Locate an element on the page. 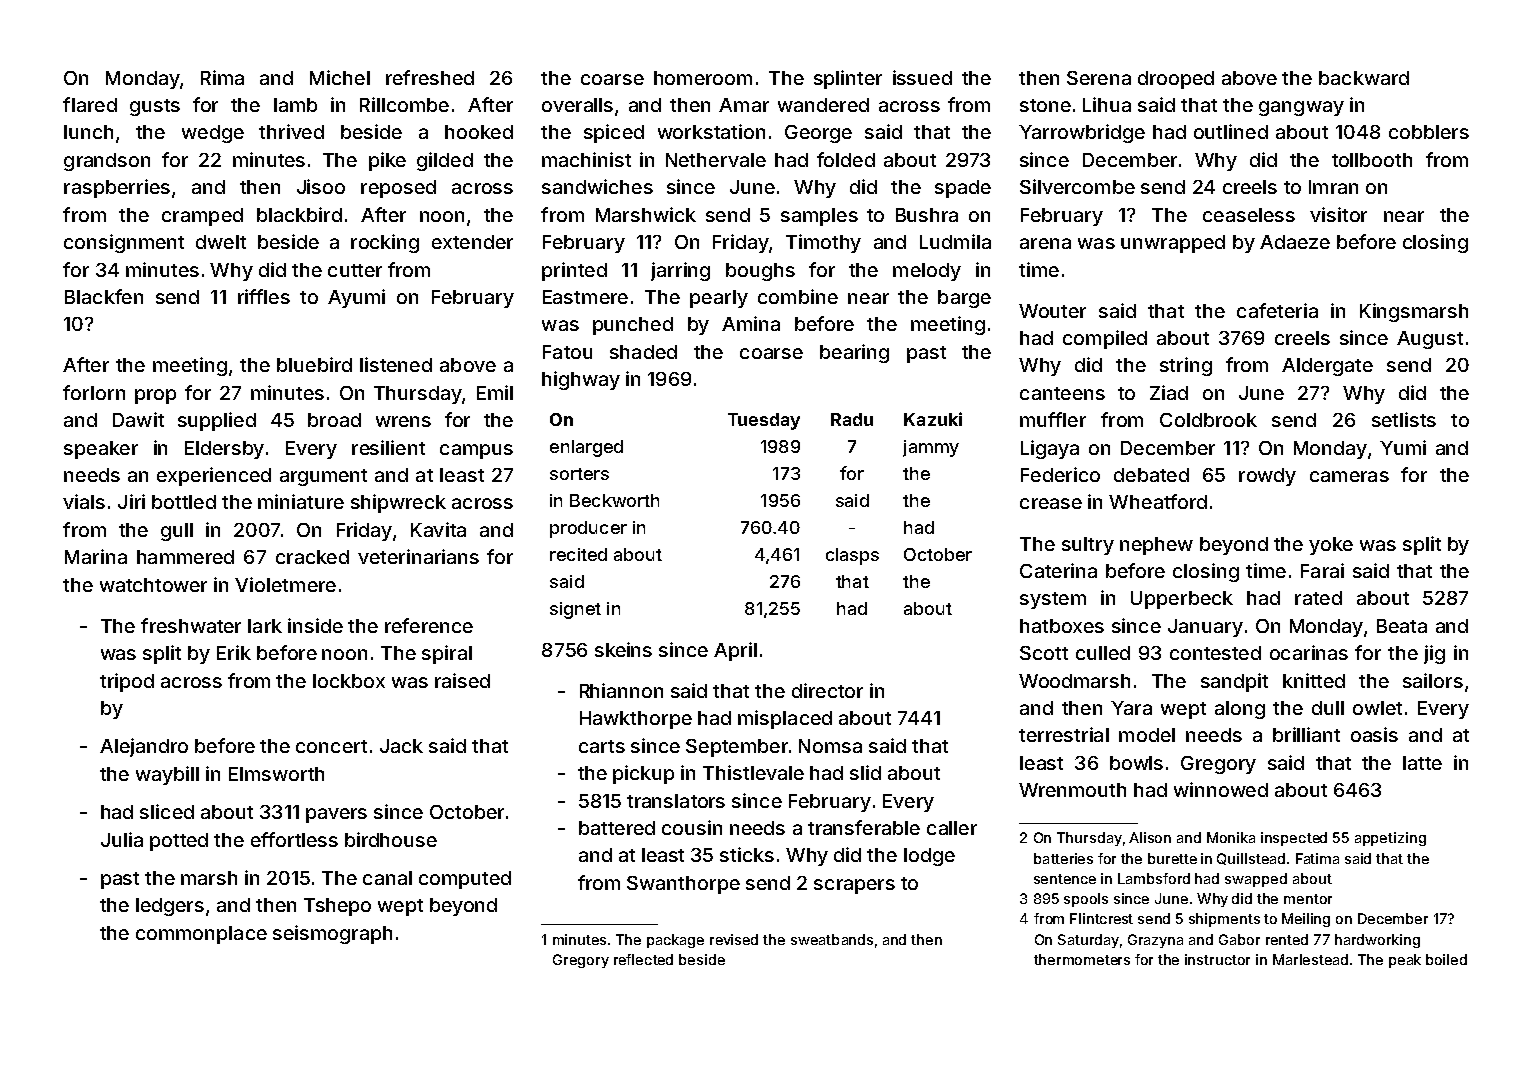 The image size is (1533, 1084). forlorn is located at coordinates (94, 392).
